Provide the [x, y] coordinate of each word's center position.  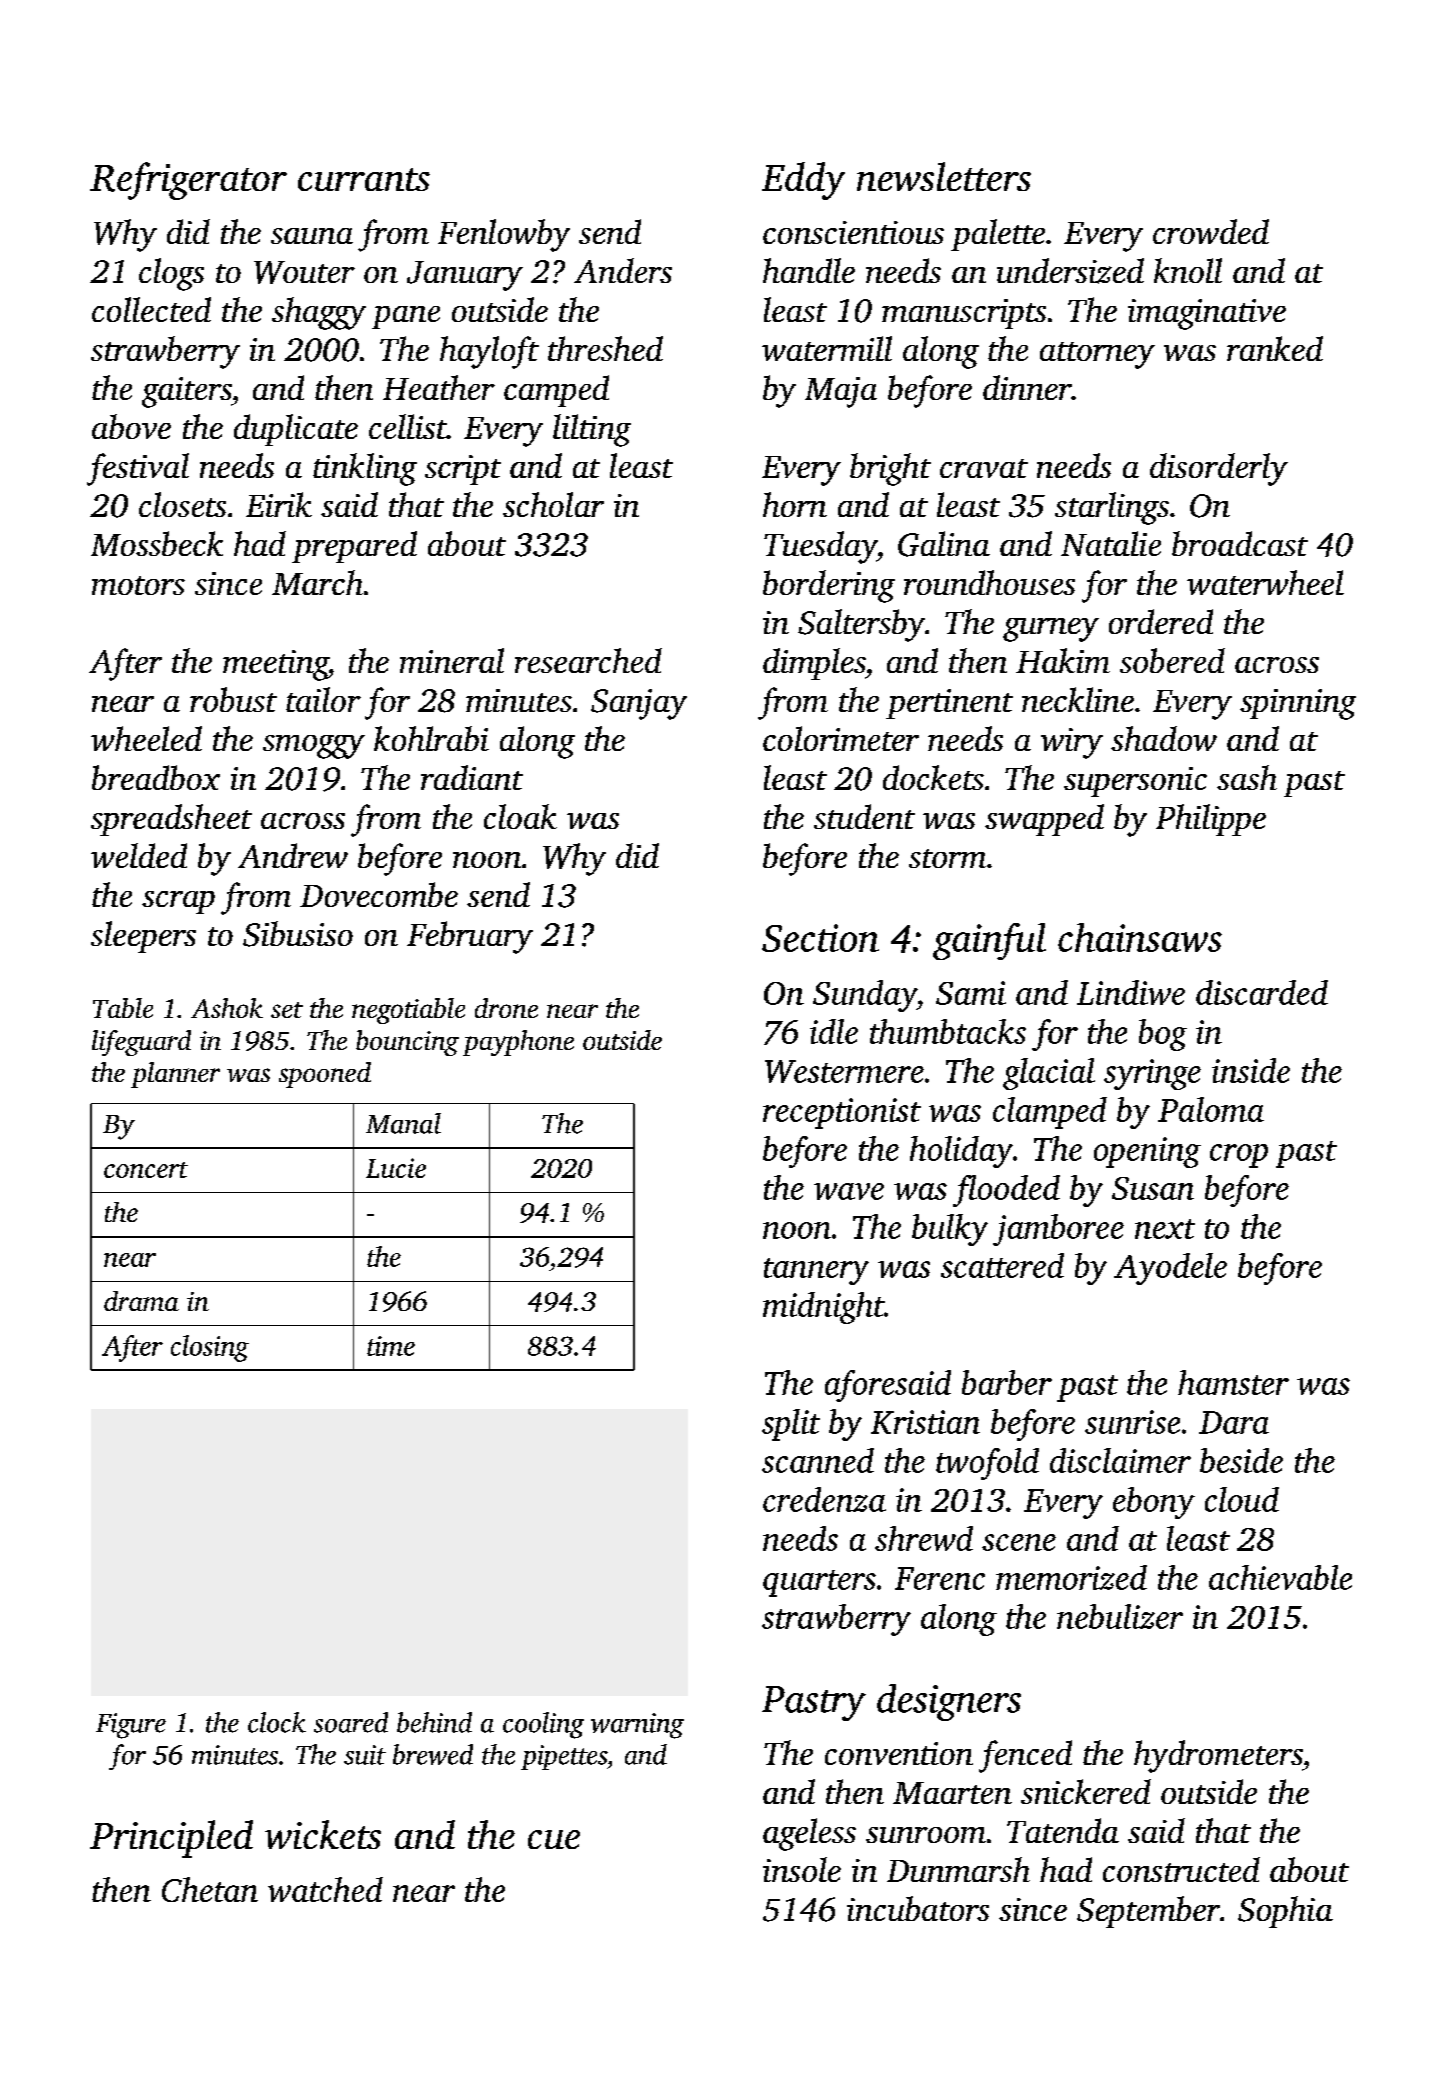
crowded [1211, 231]
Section [820, 938]
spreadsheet [171, 820]
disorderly [1219, 469]
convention [899, 1753]
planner [175, 1075]
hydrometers [1218, 1756]
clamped [1050, 1113]
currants [364, 179]
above [131, 426]
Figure [131, 1726]
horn [795, 504]
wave [849, 1191]
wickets [323, 1834]
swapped [1044, 820]
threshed [605, 348]
